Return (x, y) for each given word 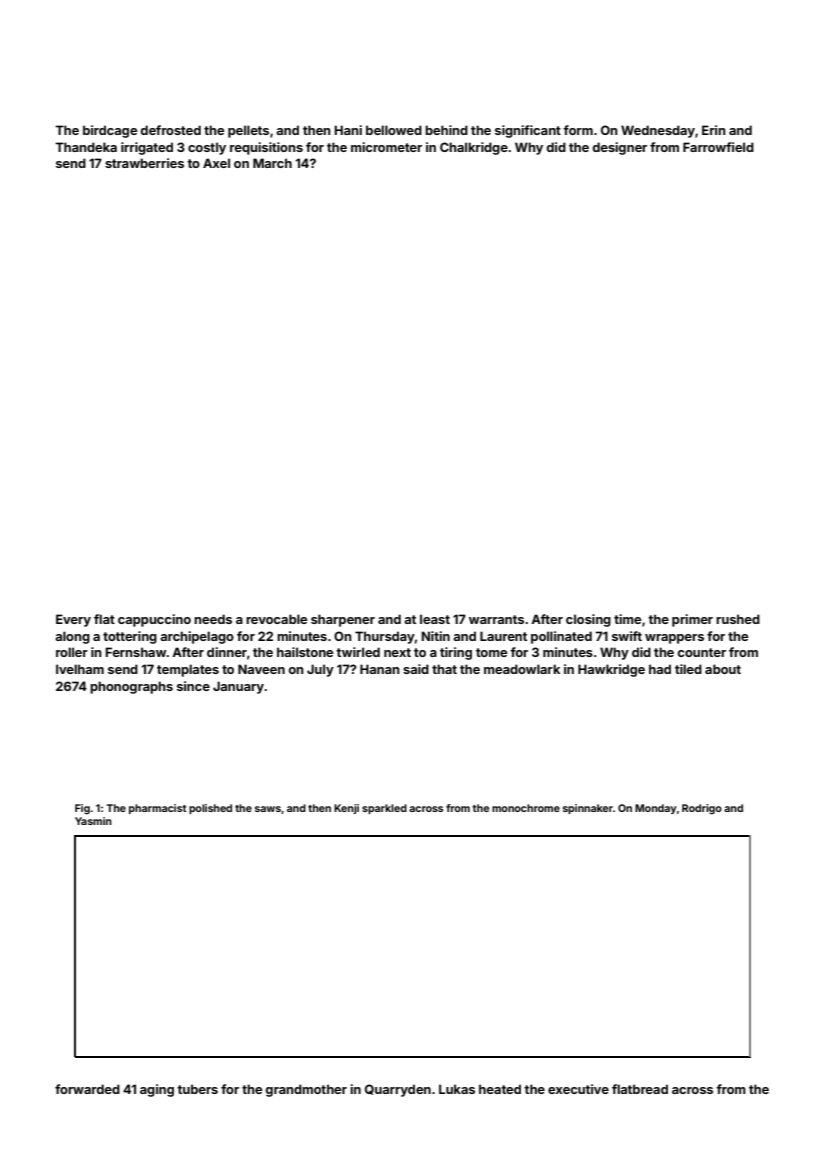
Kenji (346, 809)
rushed (738, 619)
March (272, 163)
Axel (216, 163)
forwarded (87, 1089)
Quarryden (398, 1090)
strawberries (144, 163)
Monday (656, 809)
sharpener (343, 620)
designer (619, 148)
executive (578, 1089)
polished (210, 809)
